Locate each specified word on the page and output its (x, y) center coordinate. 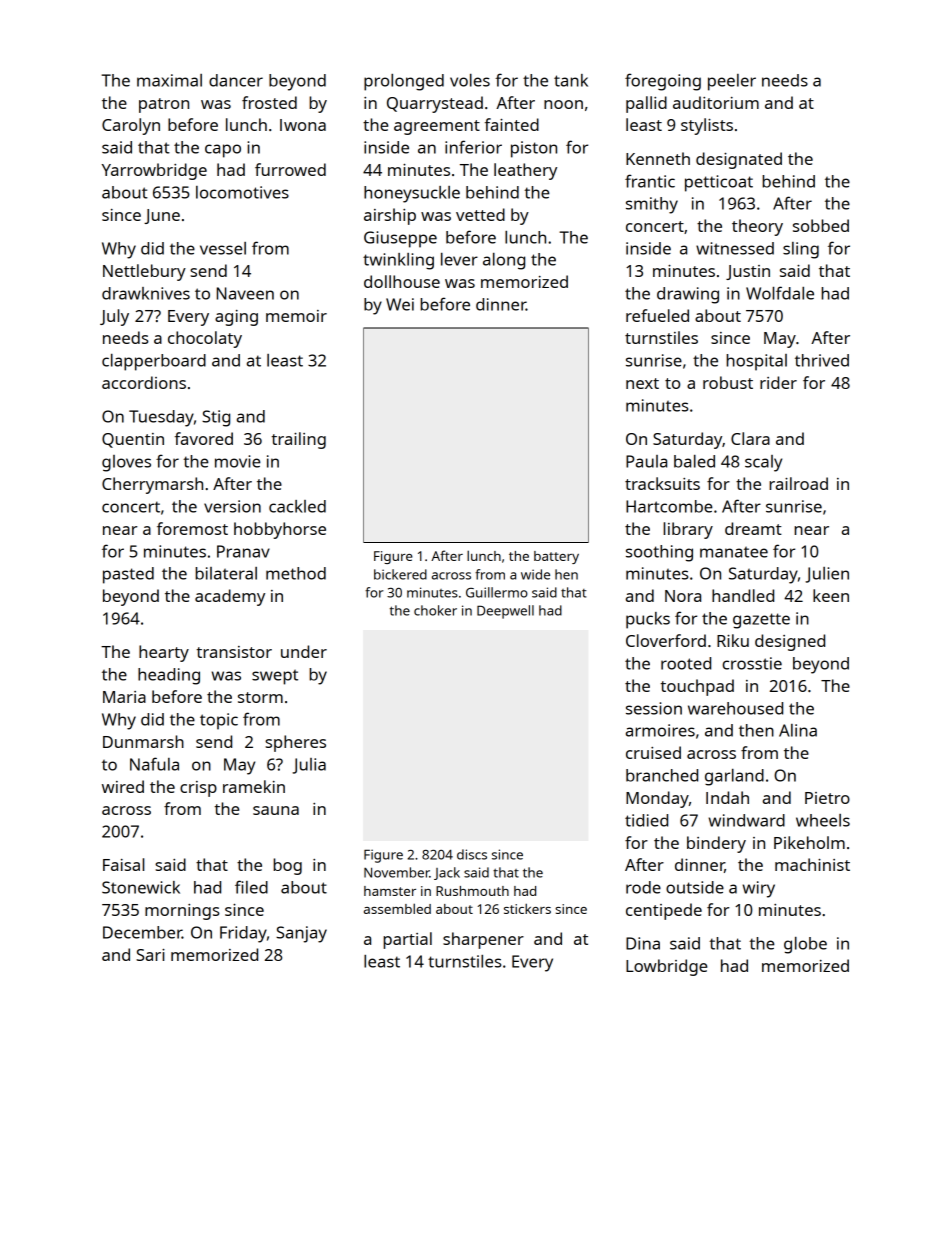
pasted (128, 575)
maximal (169, 80)
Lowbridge (666, 967)
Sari (150, 955)
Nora (683, 596)
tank (571, 80)
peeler (732, 82)
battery (556, 557)
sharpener (483, 940)
